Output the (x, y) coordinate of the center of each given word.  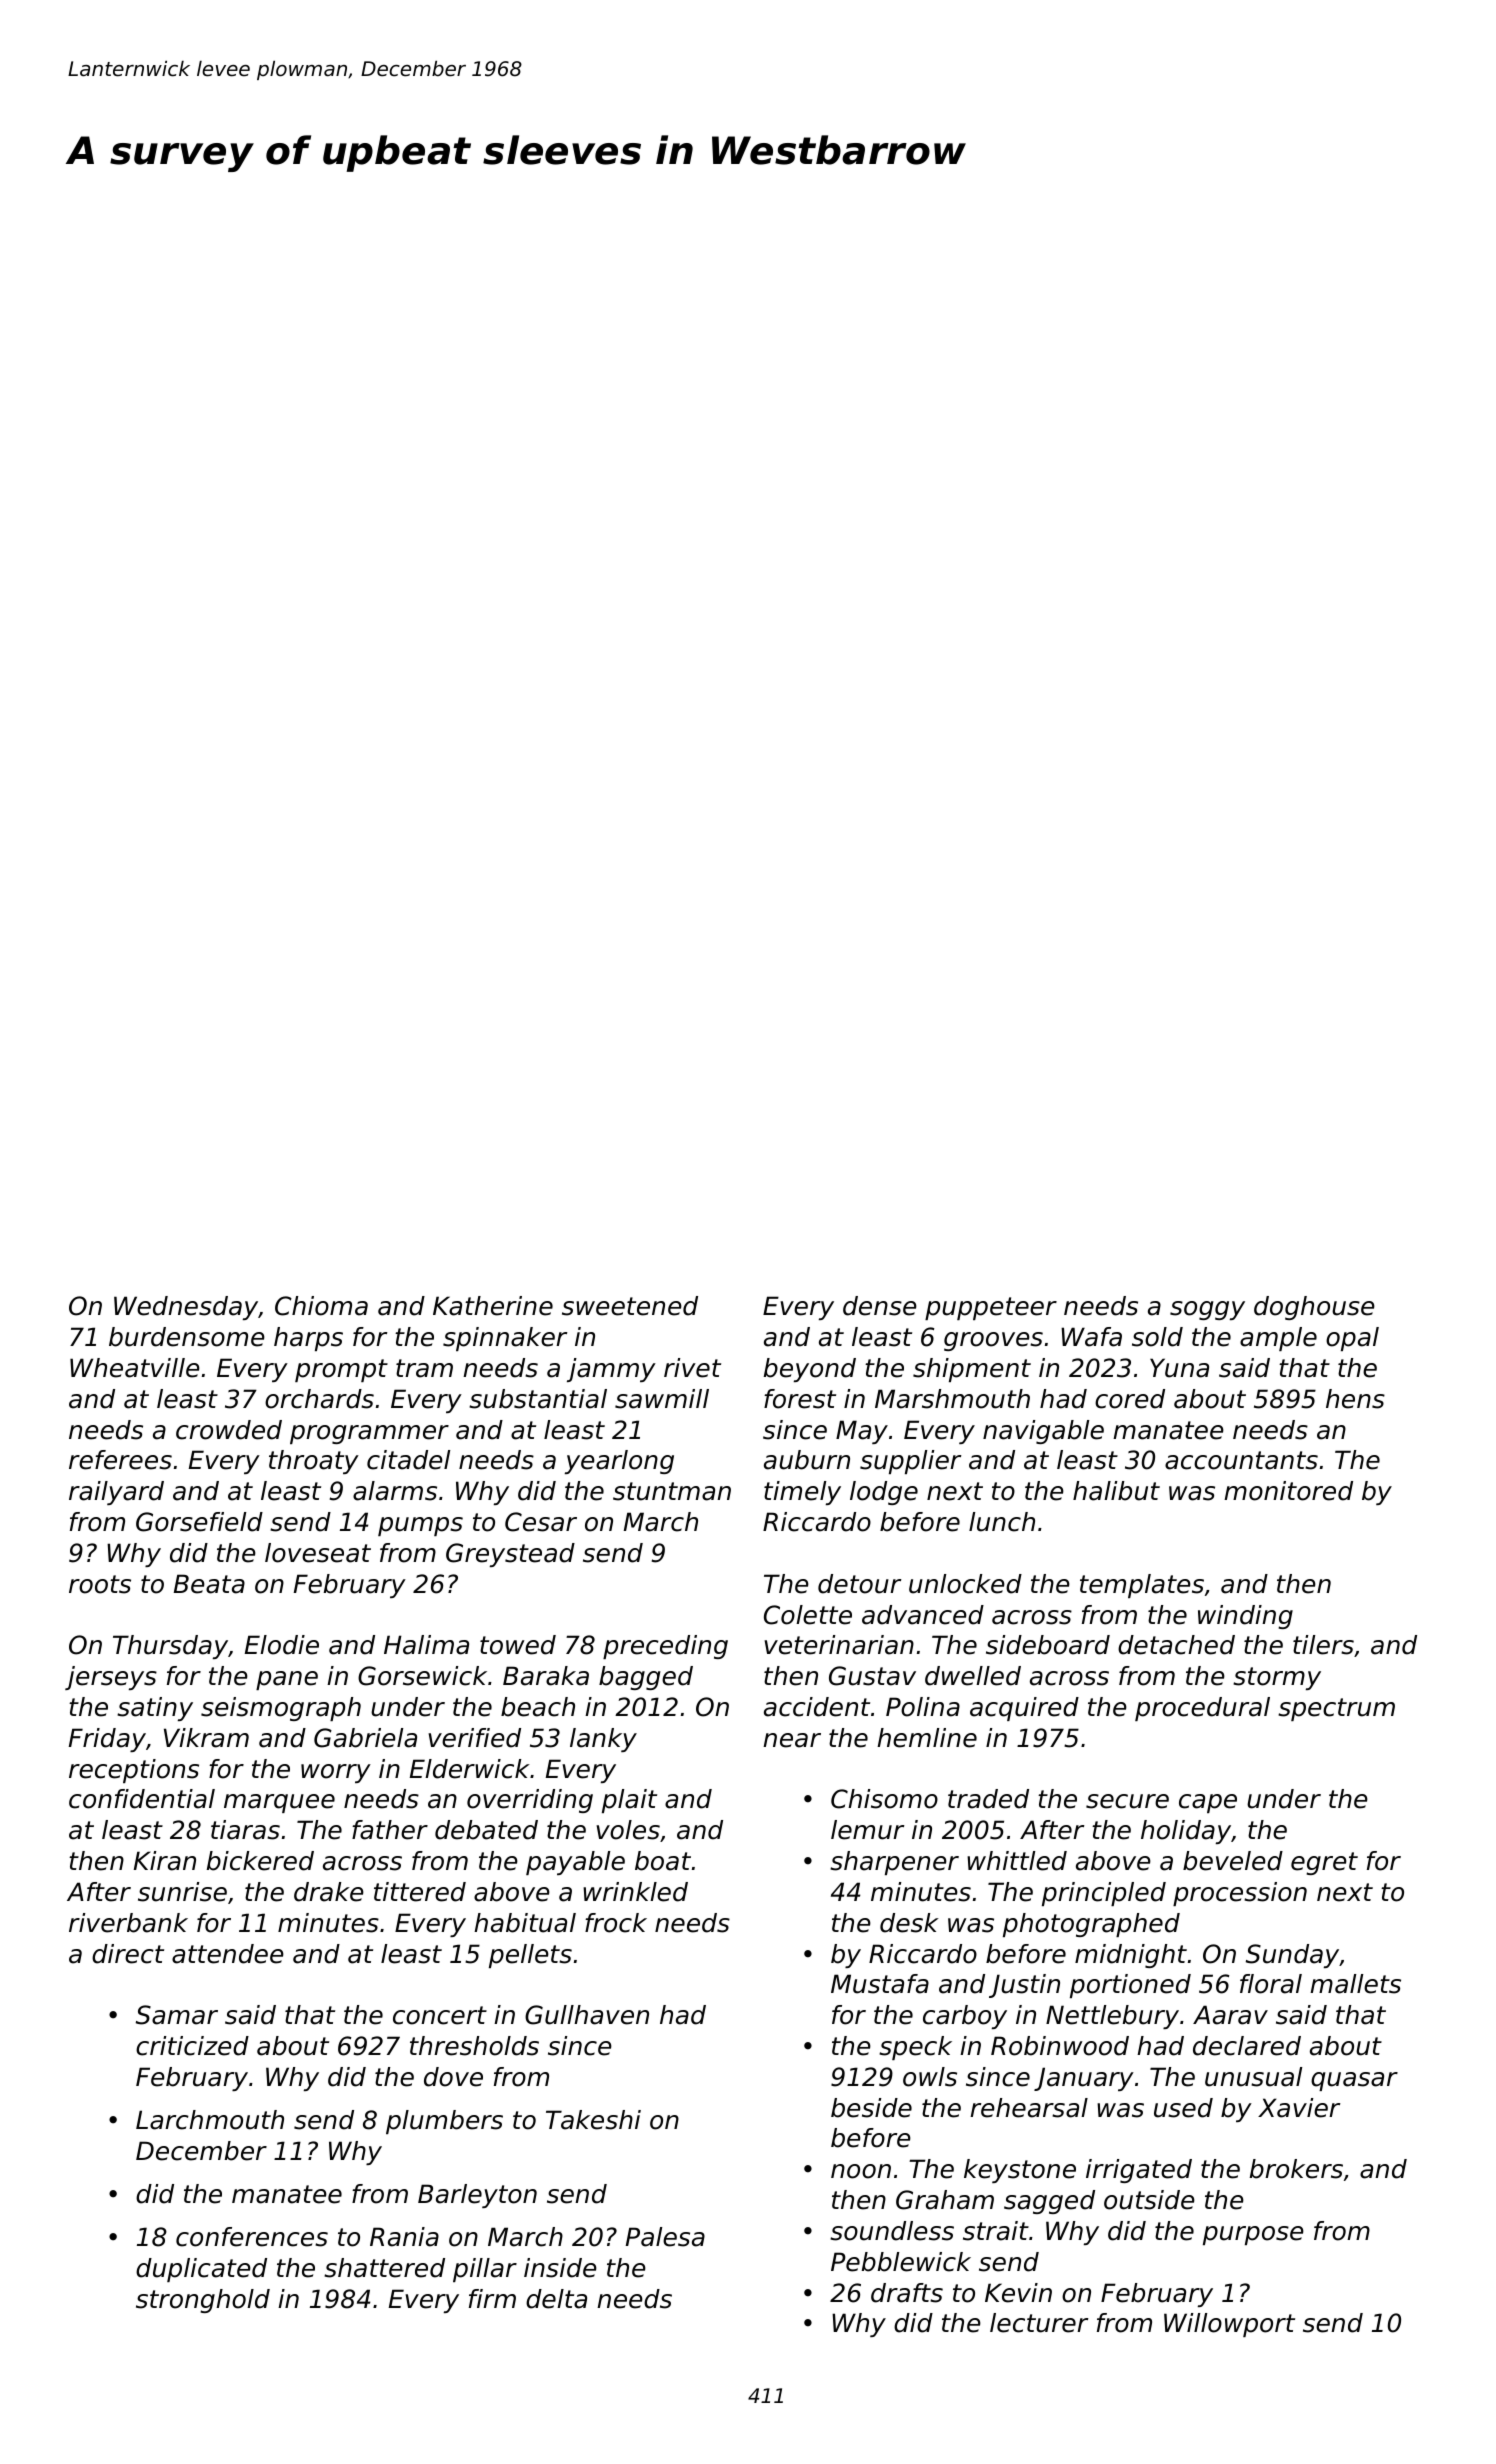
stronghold (203, 2301)
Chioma (321, 1306)
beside (871, 2108)
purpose (1253, 2235)
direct (128, 1954)
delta (556, 2299)
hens (1355, 1399)
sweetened (630, 1306)
